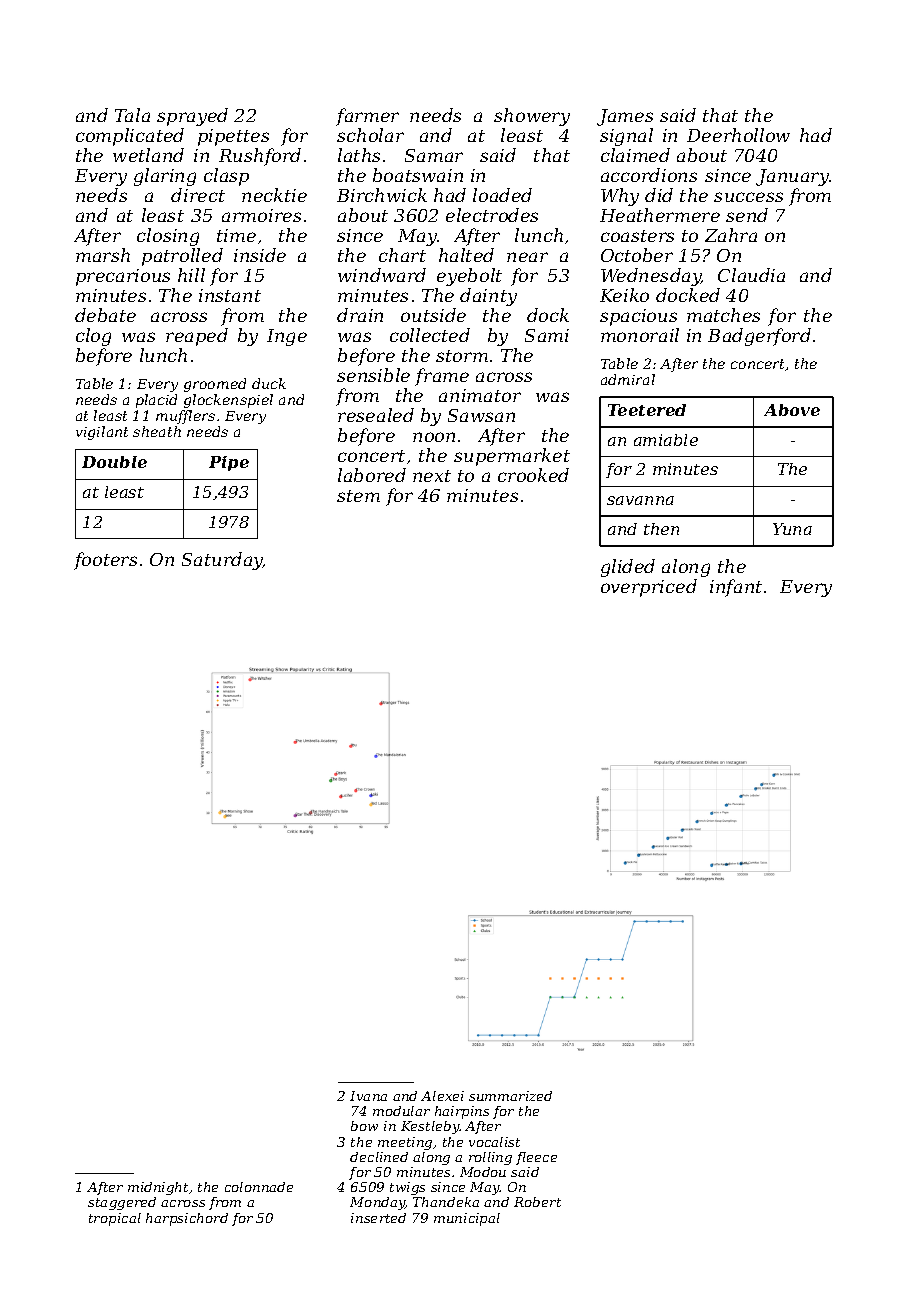  What do you see at coordinates (105, 561) in the screenshot?
I see `footers` at bounding box center [105, 561].
